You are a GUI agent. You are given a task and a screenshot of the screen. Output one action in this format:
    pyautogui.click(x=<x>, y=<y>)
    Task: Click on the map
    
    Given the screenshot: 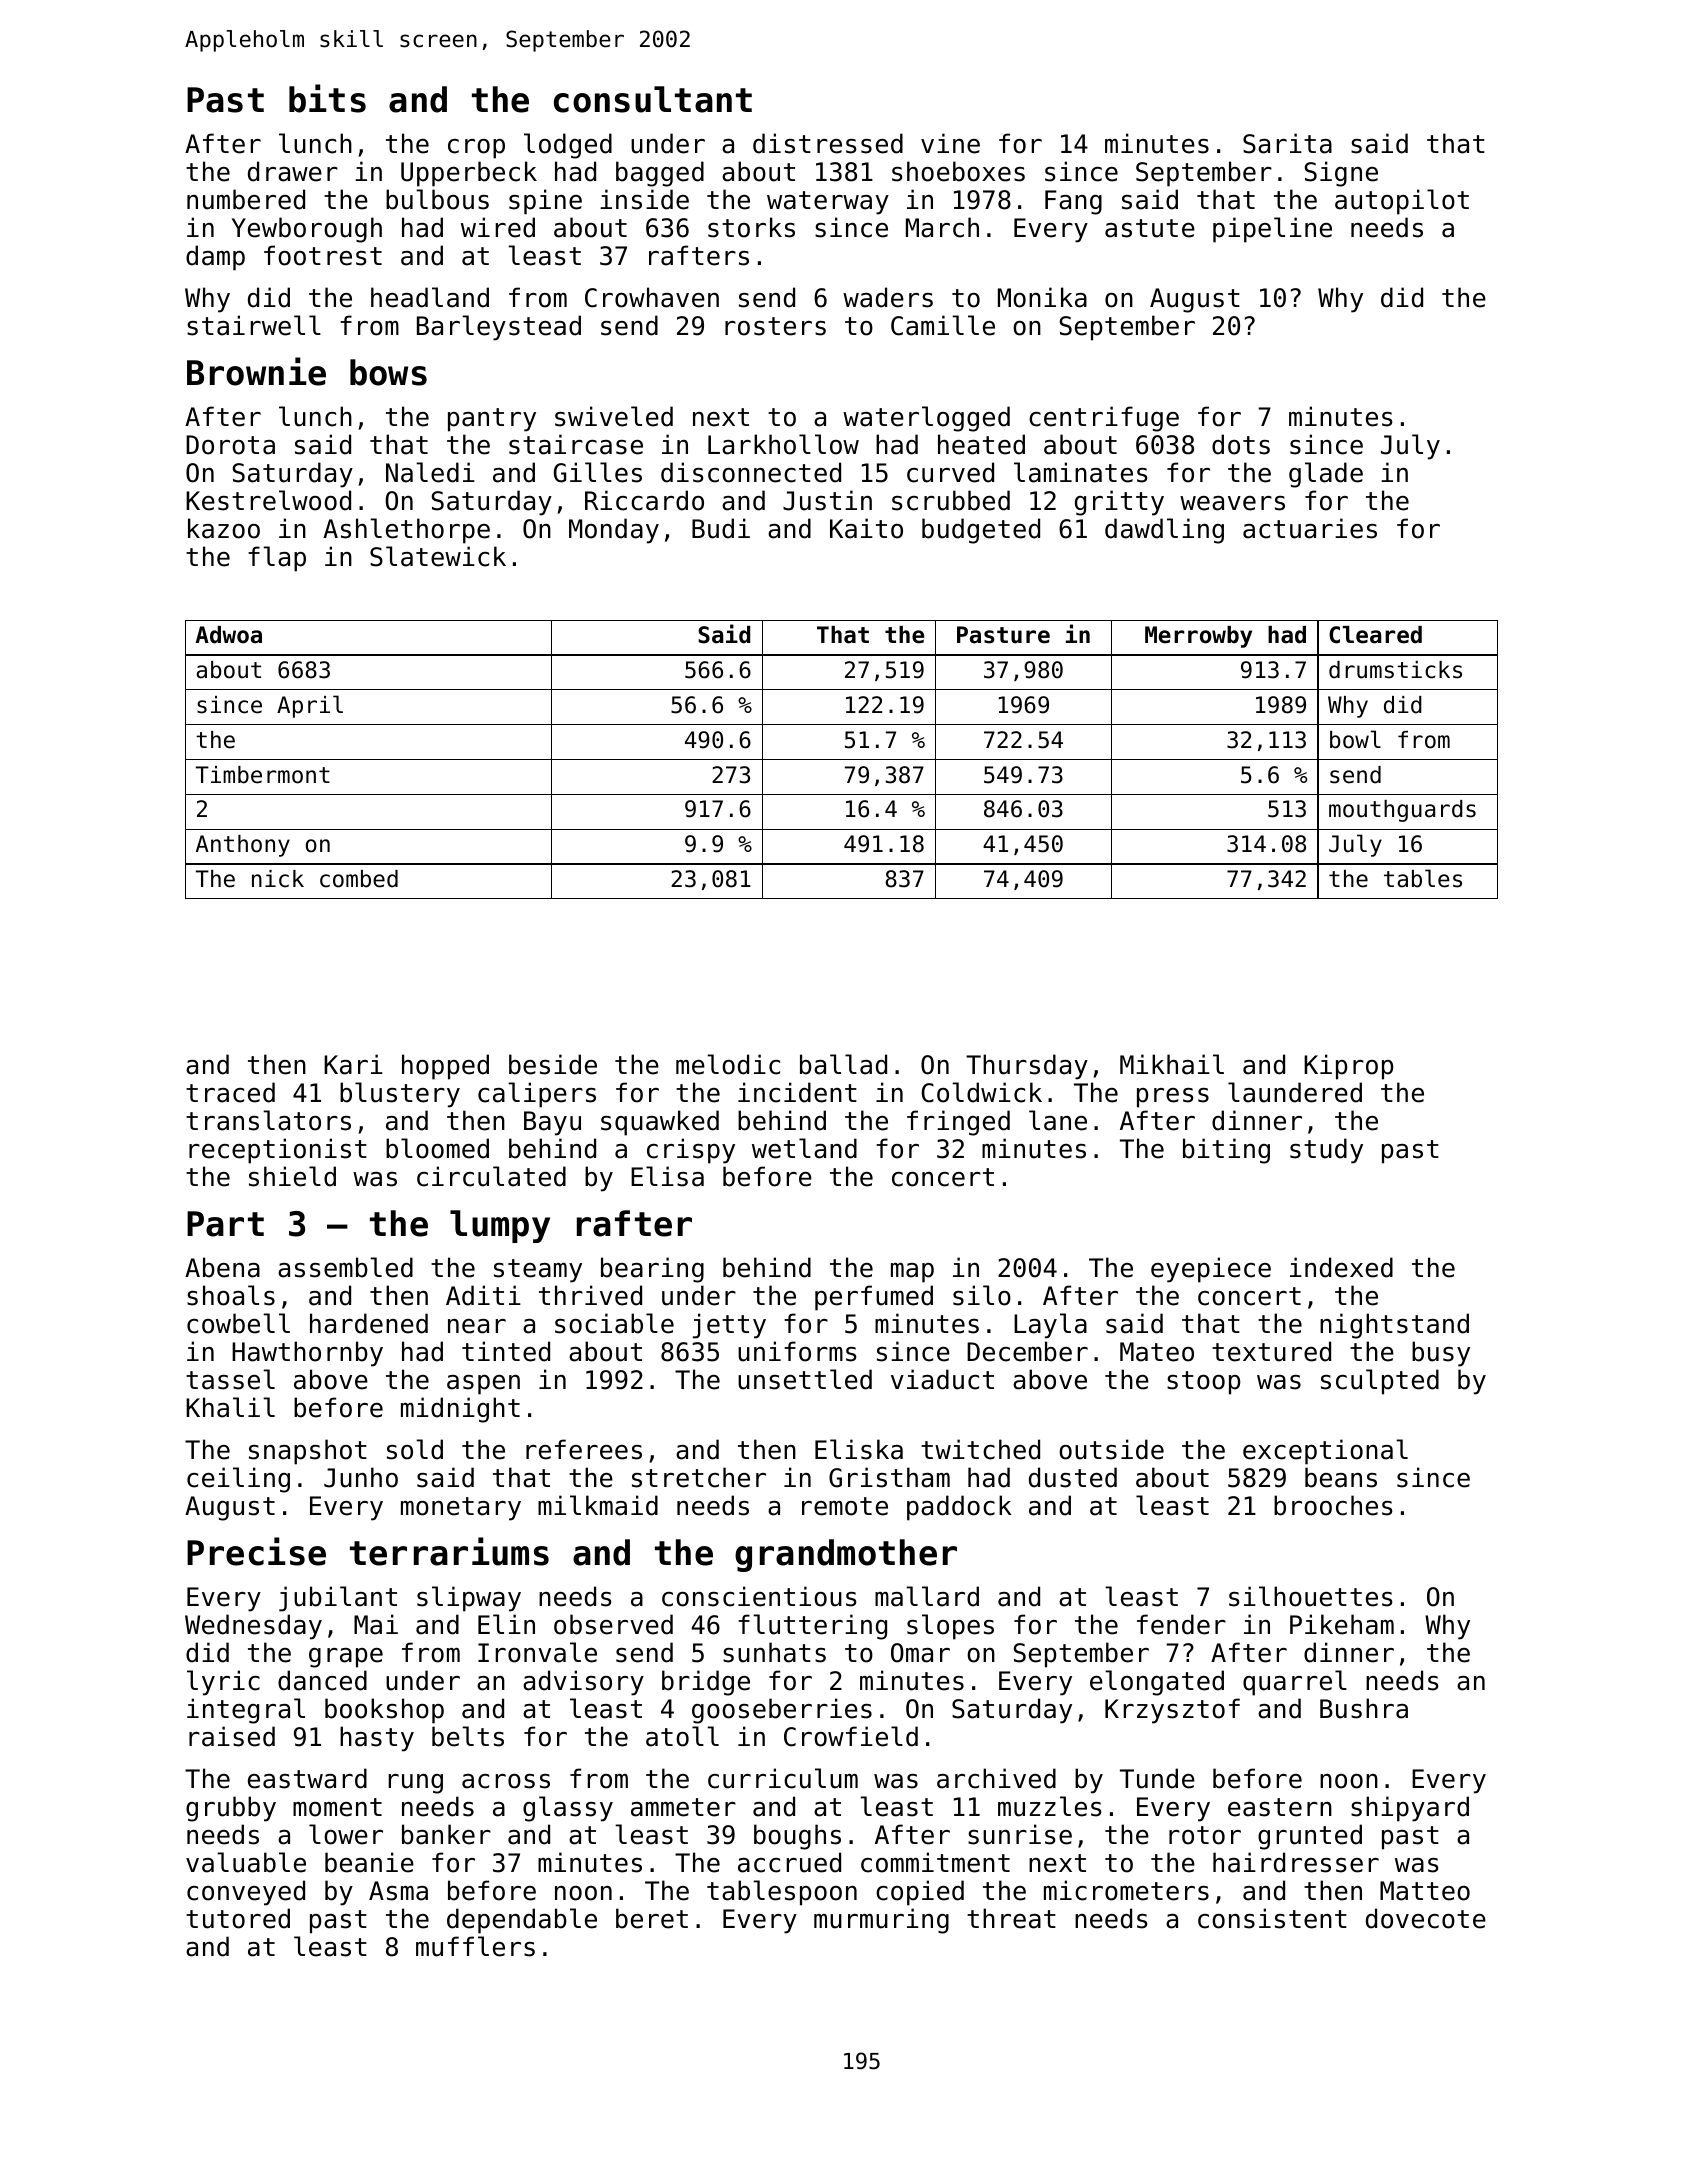 What is the action you would take?
    pyautogui.click(x=912, y=1273)
